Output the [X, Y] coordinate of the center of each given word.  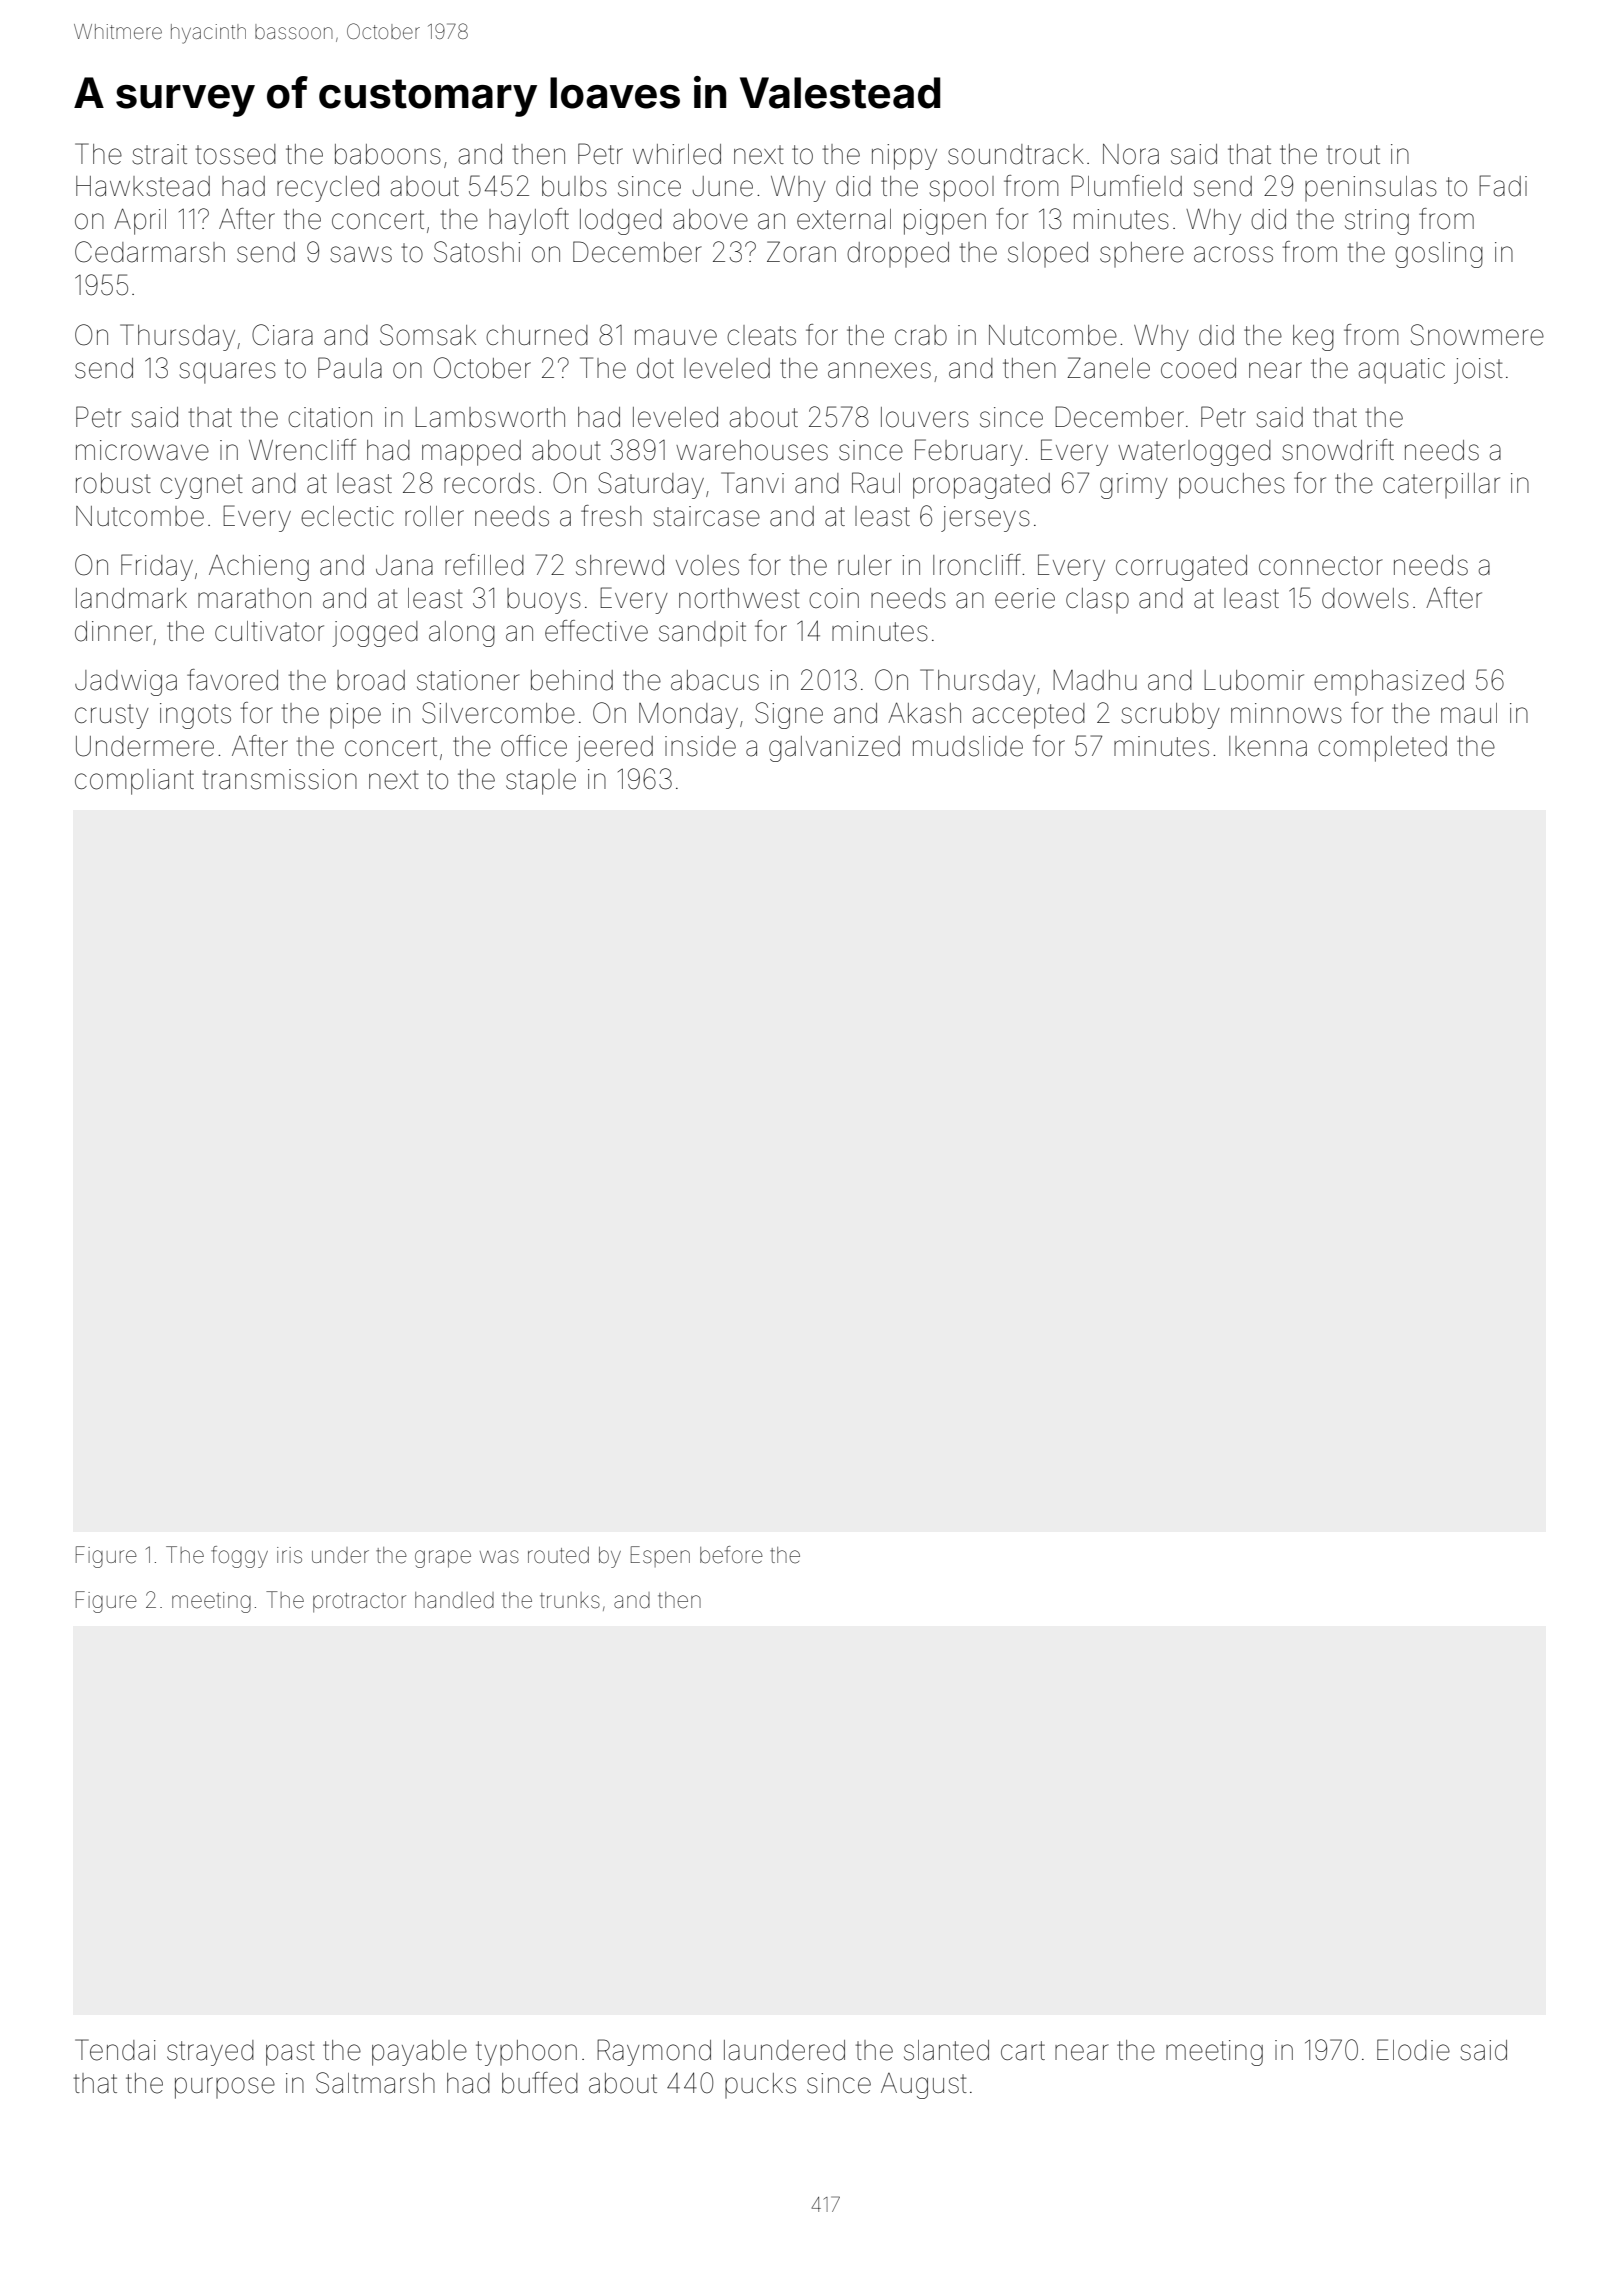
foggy [239, 1557]
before [731, 1555]
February [969, 452]
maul [1469, 713]
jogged [375, 634]
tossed [236, 154]
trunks [570, 1600]
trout [1353, 155]
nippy [904, 157]
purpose [225, 2088]
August [924, 2086]
